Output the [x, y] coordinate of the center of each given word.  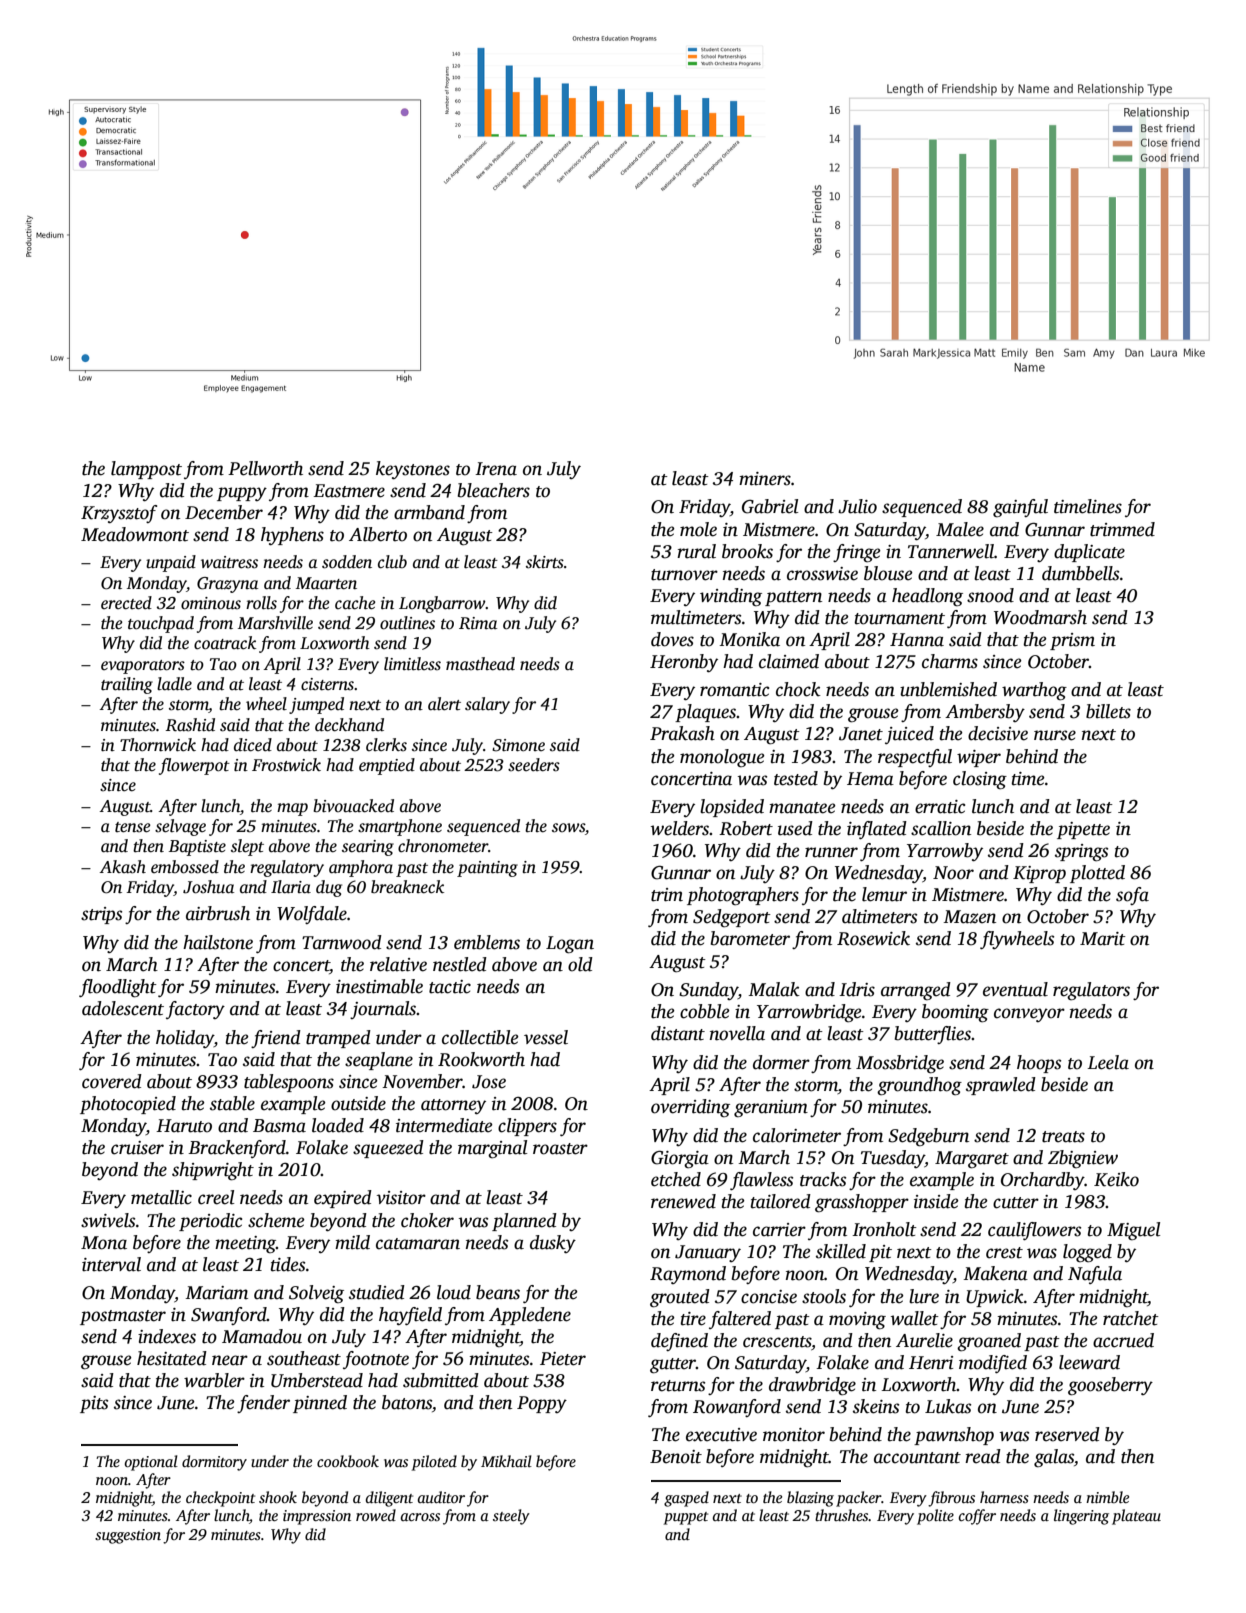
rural [696, 551]
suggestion [128, 1536]
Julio [857, 506]
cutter [1016, 1203]
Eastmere [349, 491]
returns [678, 1386]
